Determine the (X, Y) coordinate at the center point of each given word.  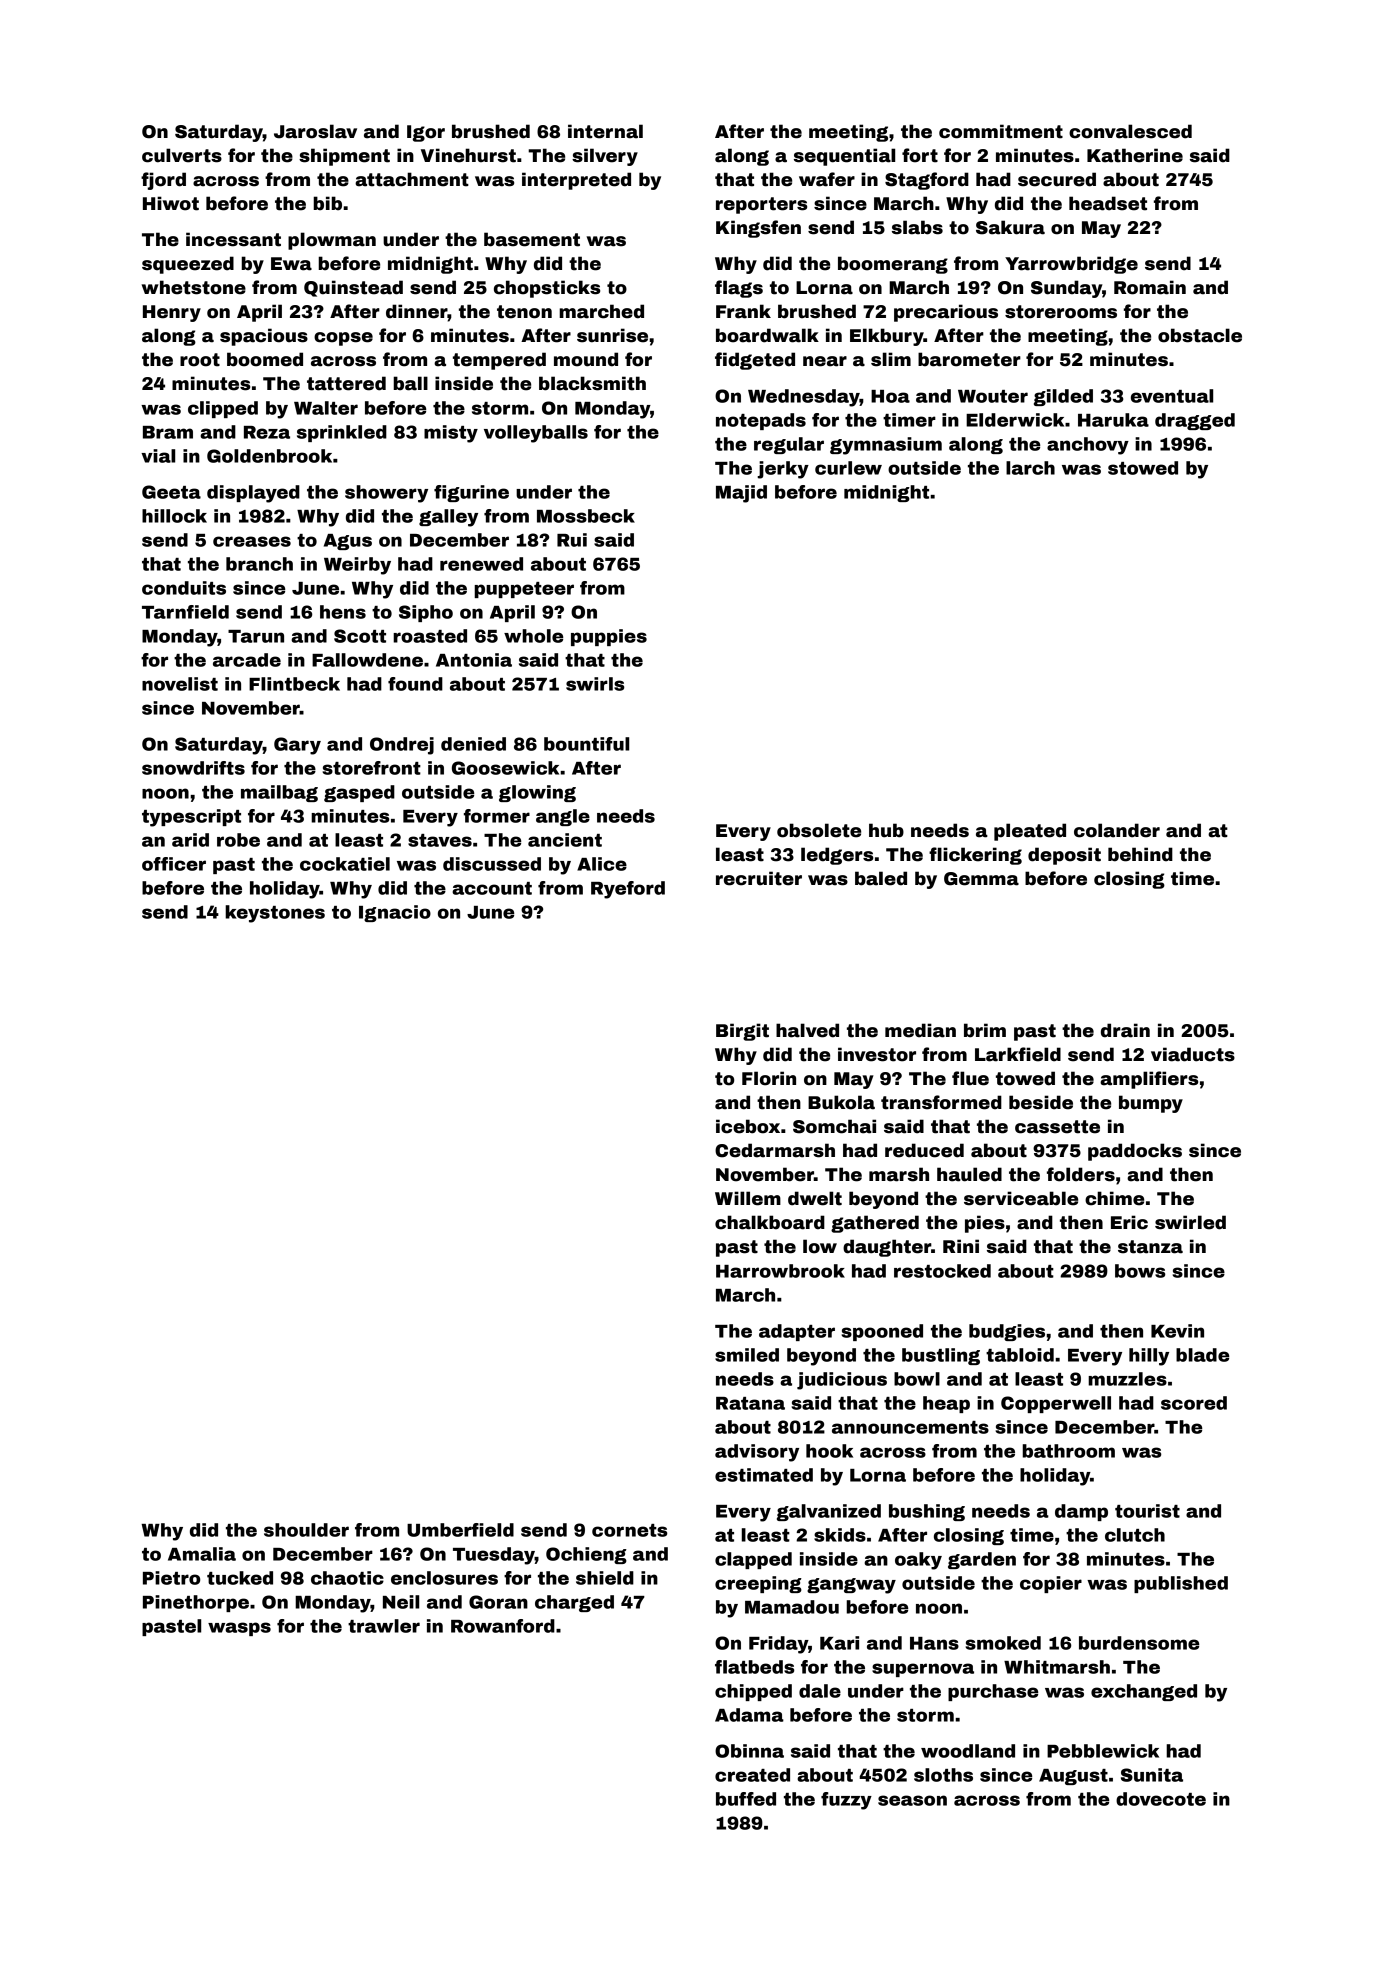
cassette (1057, 1127)
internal (605, 131)
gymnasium (886, 446)
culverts (182, 155)
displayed (253, 494)
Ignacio (395, 913)
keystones (275, 914)
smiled (747, 1355)
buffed (746, 1799)
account (492, 888)
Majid (741, 494)
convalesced (1130, 131)
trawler (384, 1626)
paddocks (1135, 1152)
